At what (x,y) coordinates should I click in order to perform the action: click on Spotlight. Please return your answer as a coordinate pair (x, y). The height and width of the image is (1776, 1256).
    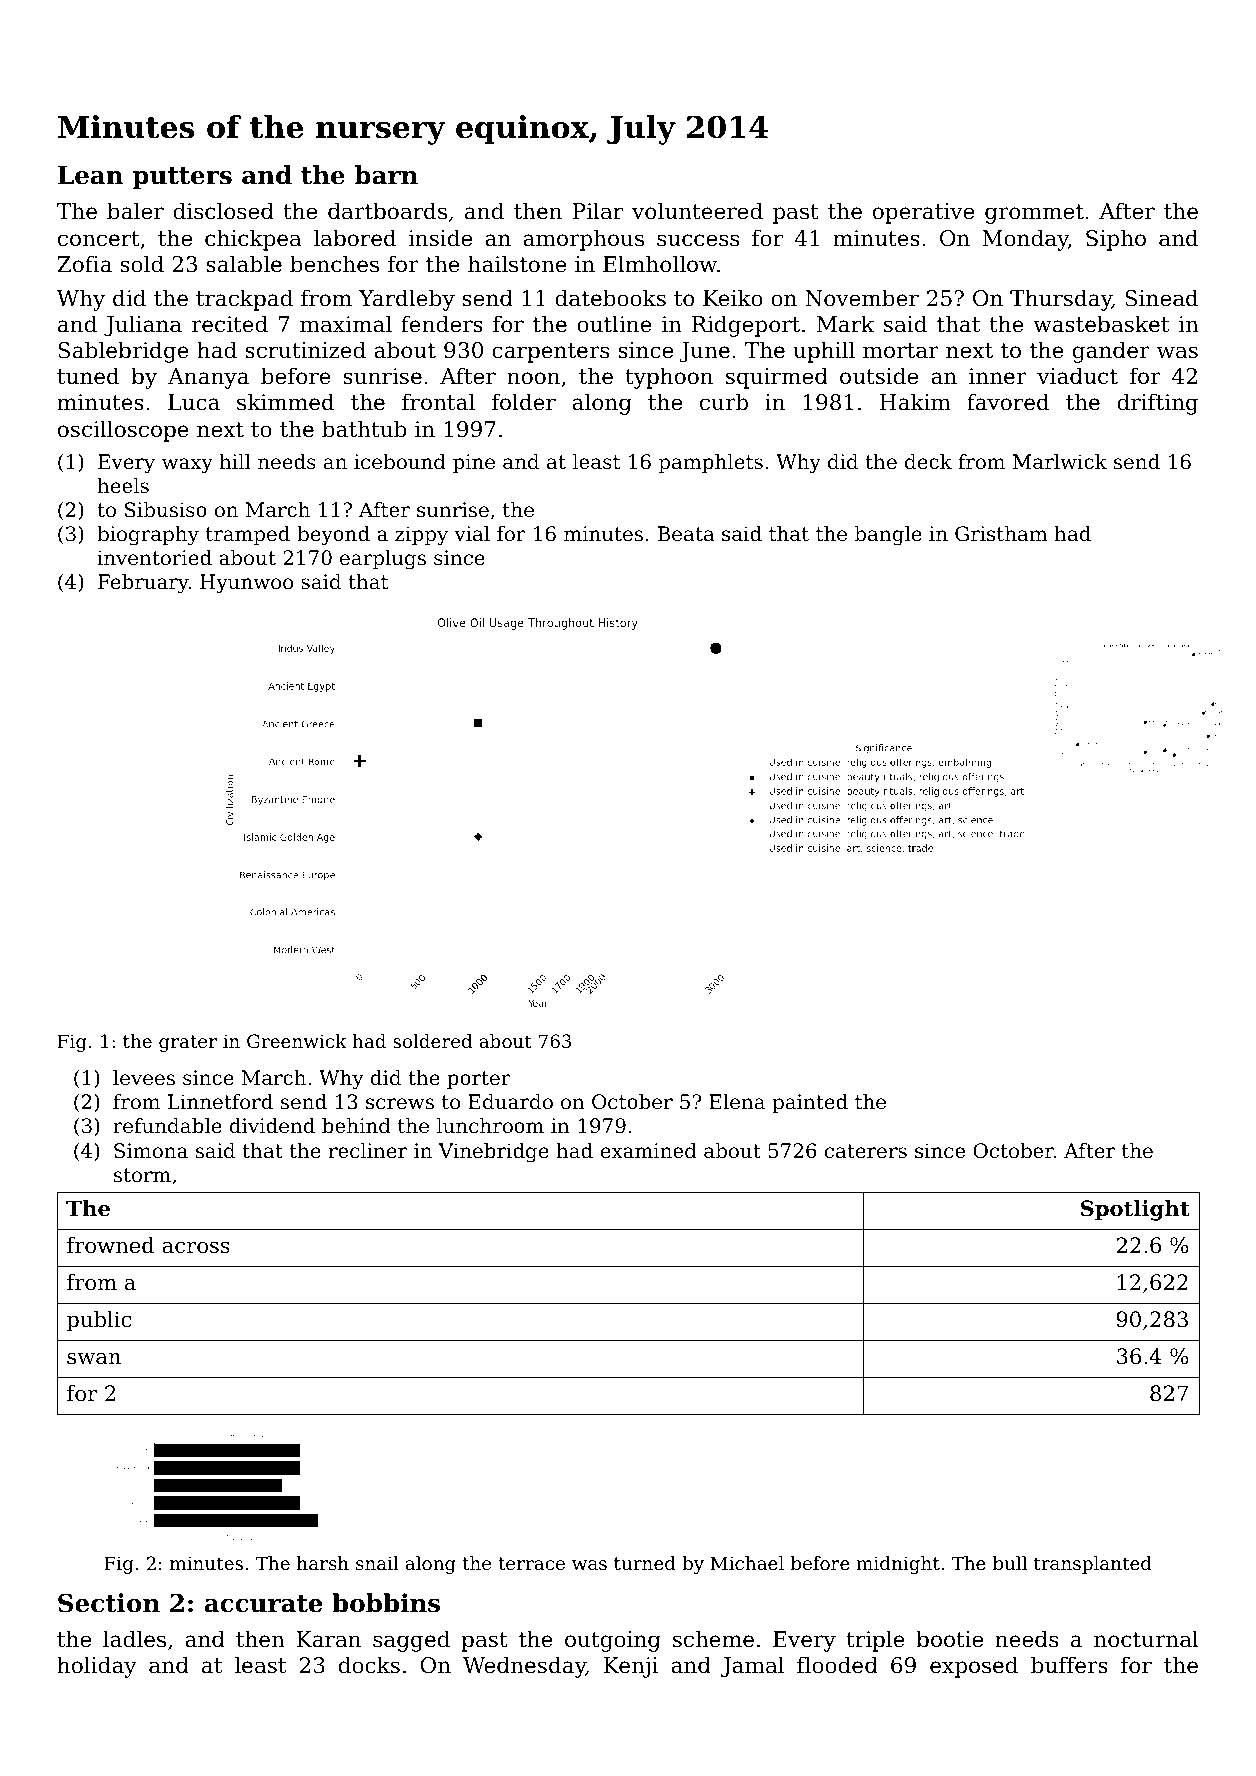
    Looking at the image, I should click on (1135, 1210).
